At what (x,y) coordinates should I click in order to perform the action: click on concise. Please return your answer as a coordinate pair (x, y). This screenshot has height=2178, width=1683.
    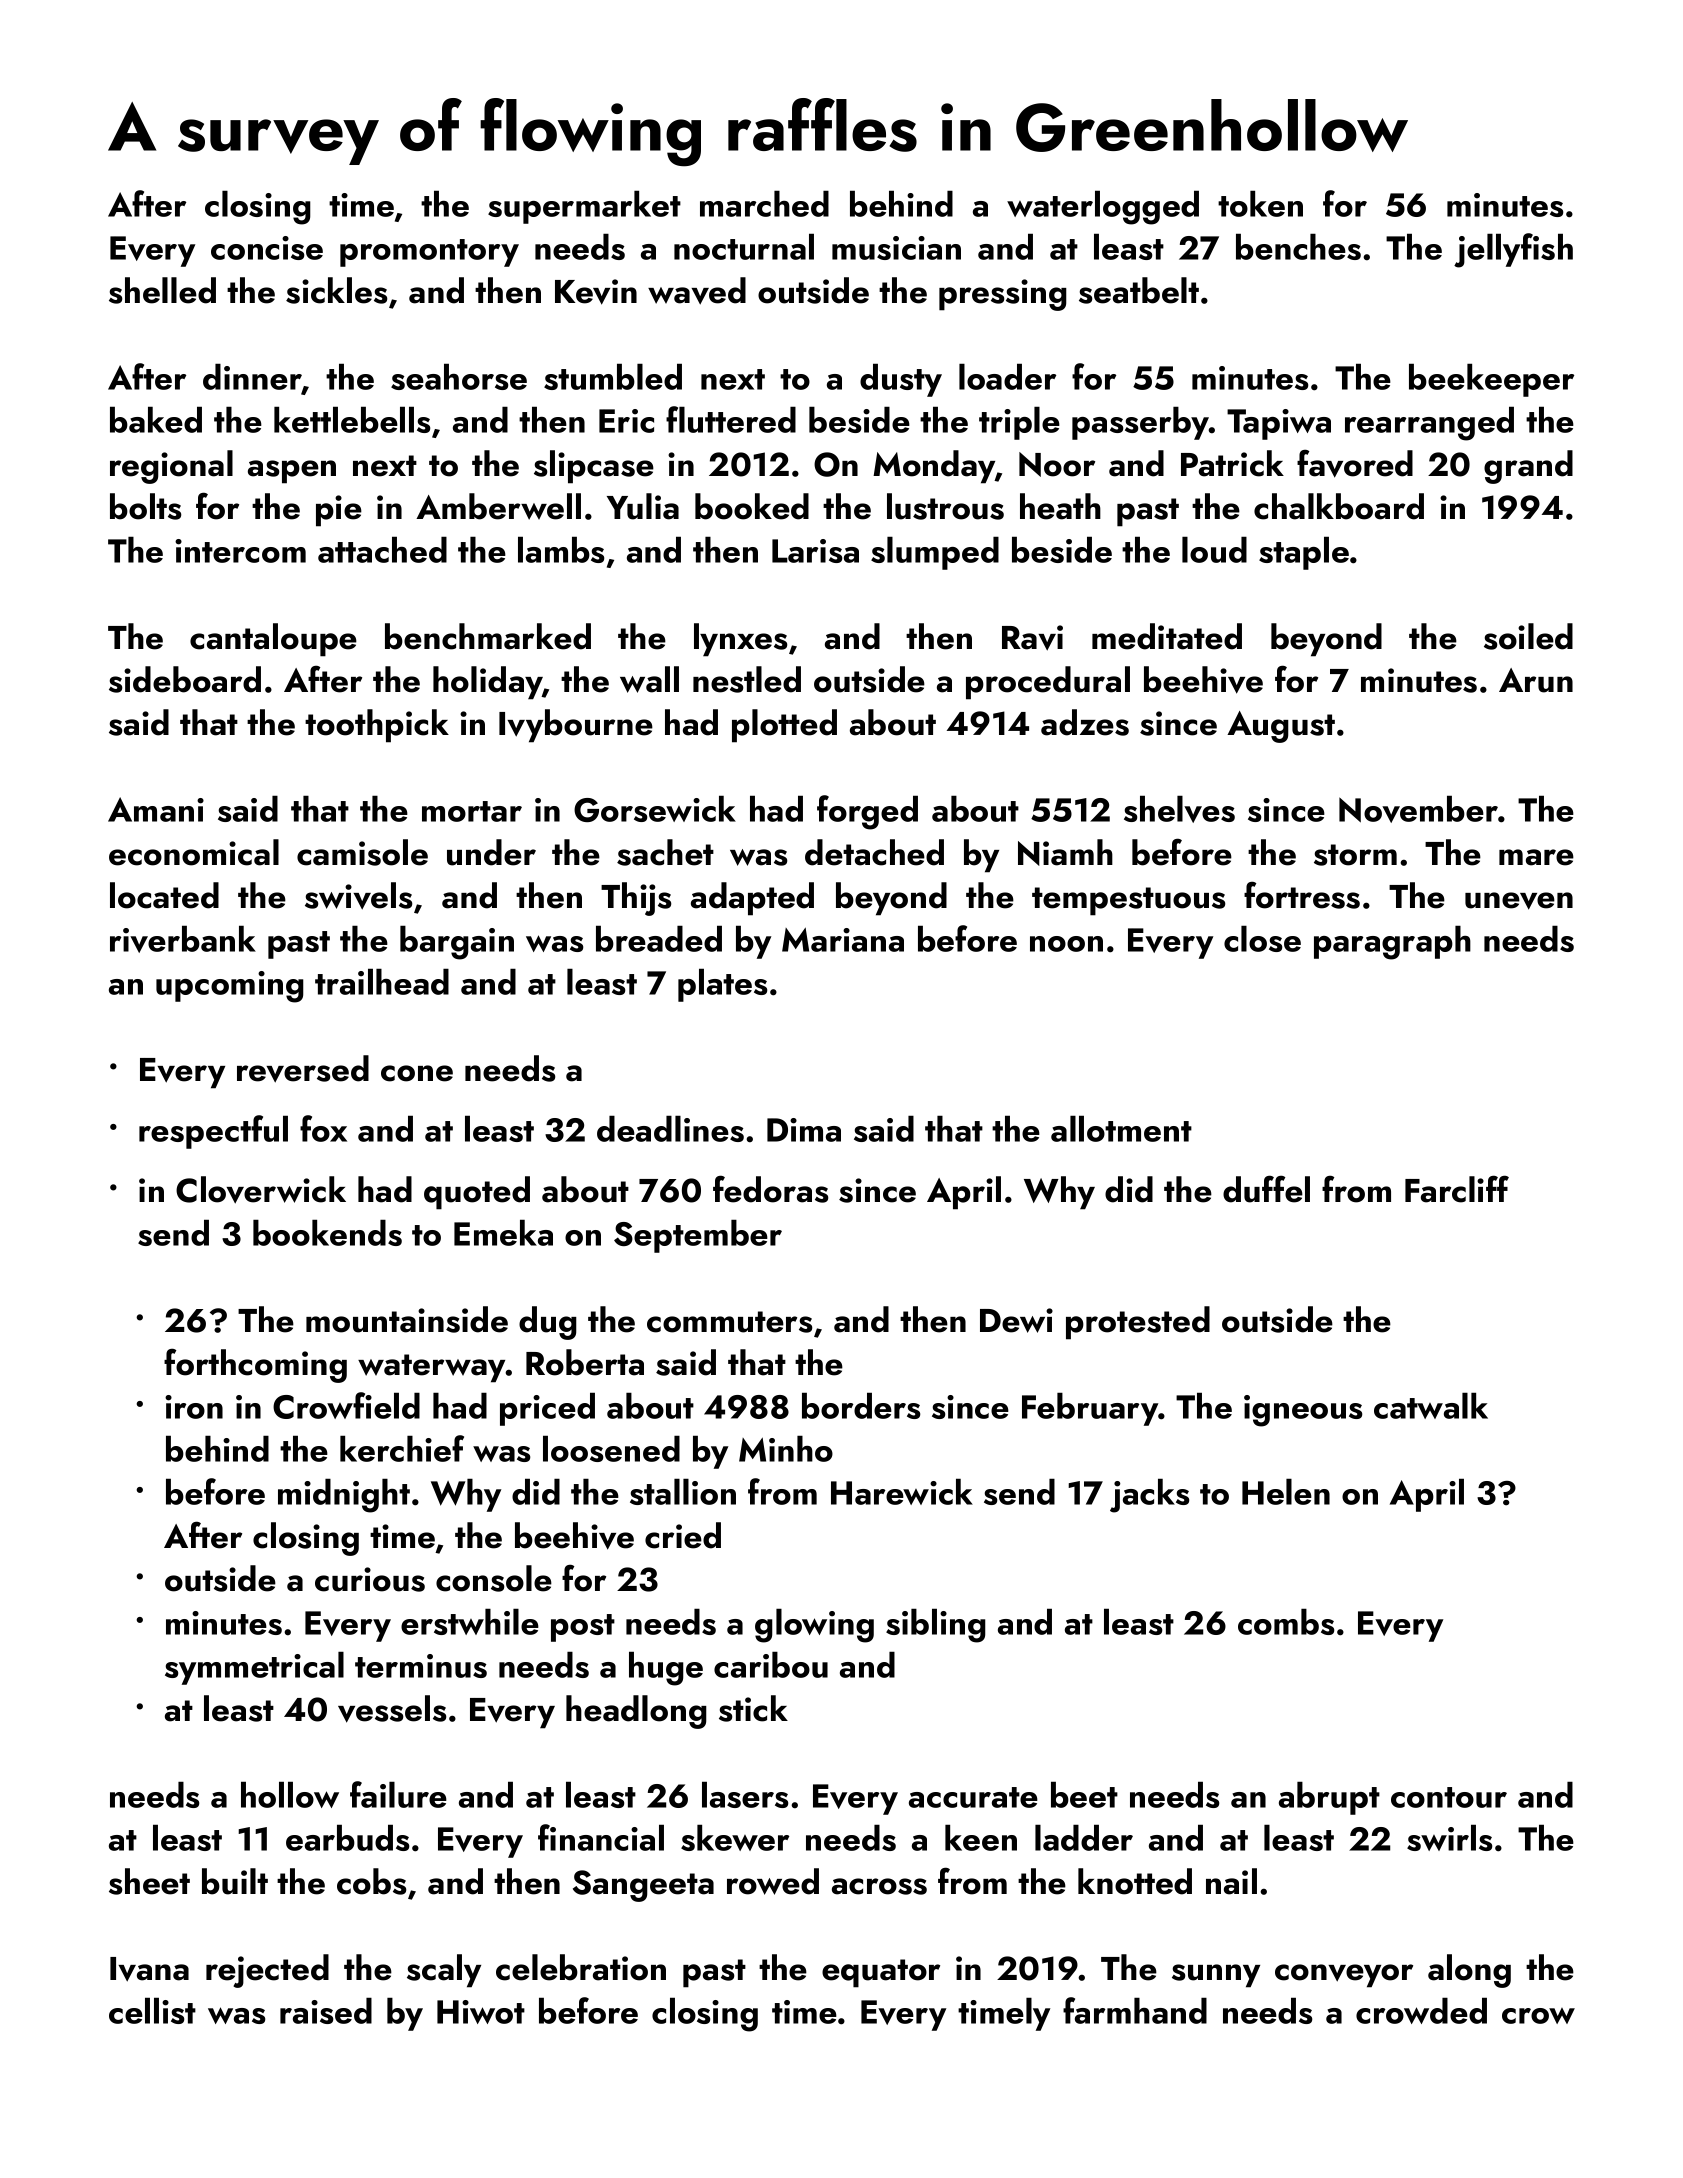
    Looking at the image, I should click on (267, 248).
